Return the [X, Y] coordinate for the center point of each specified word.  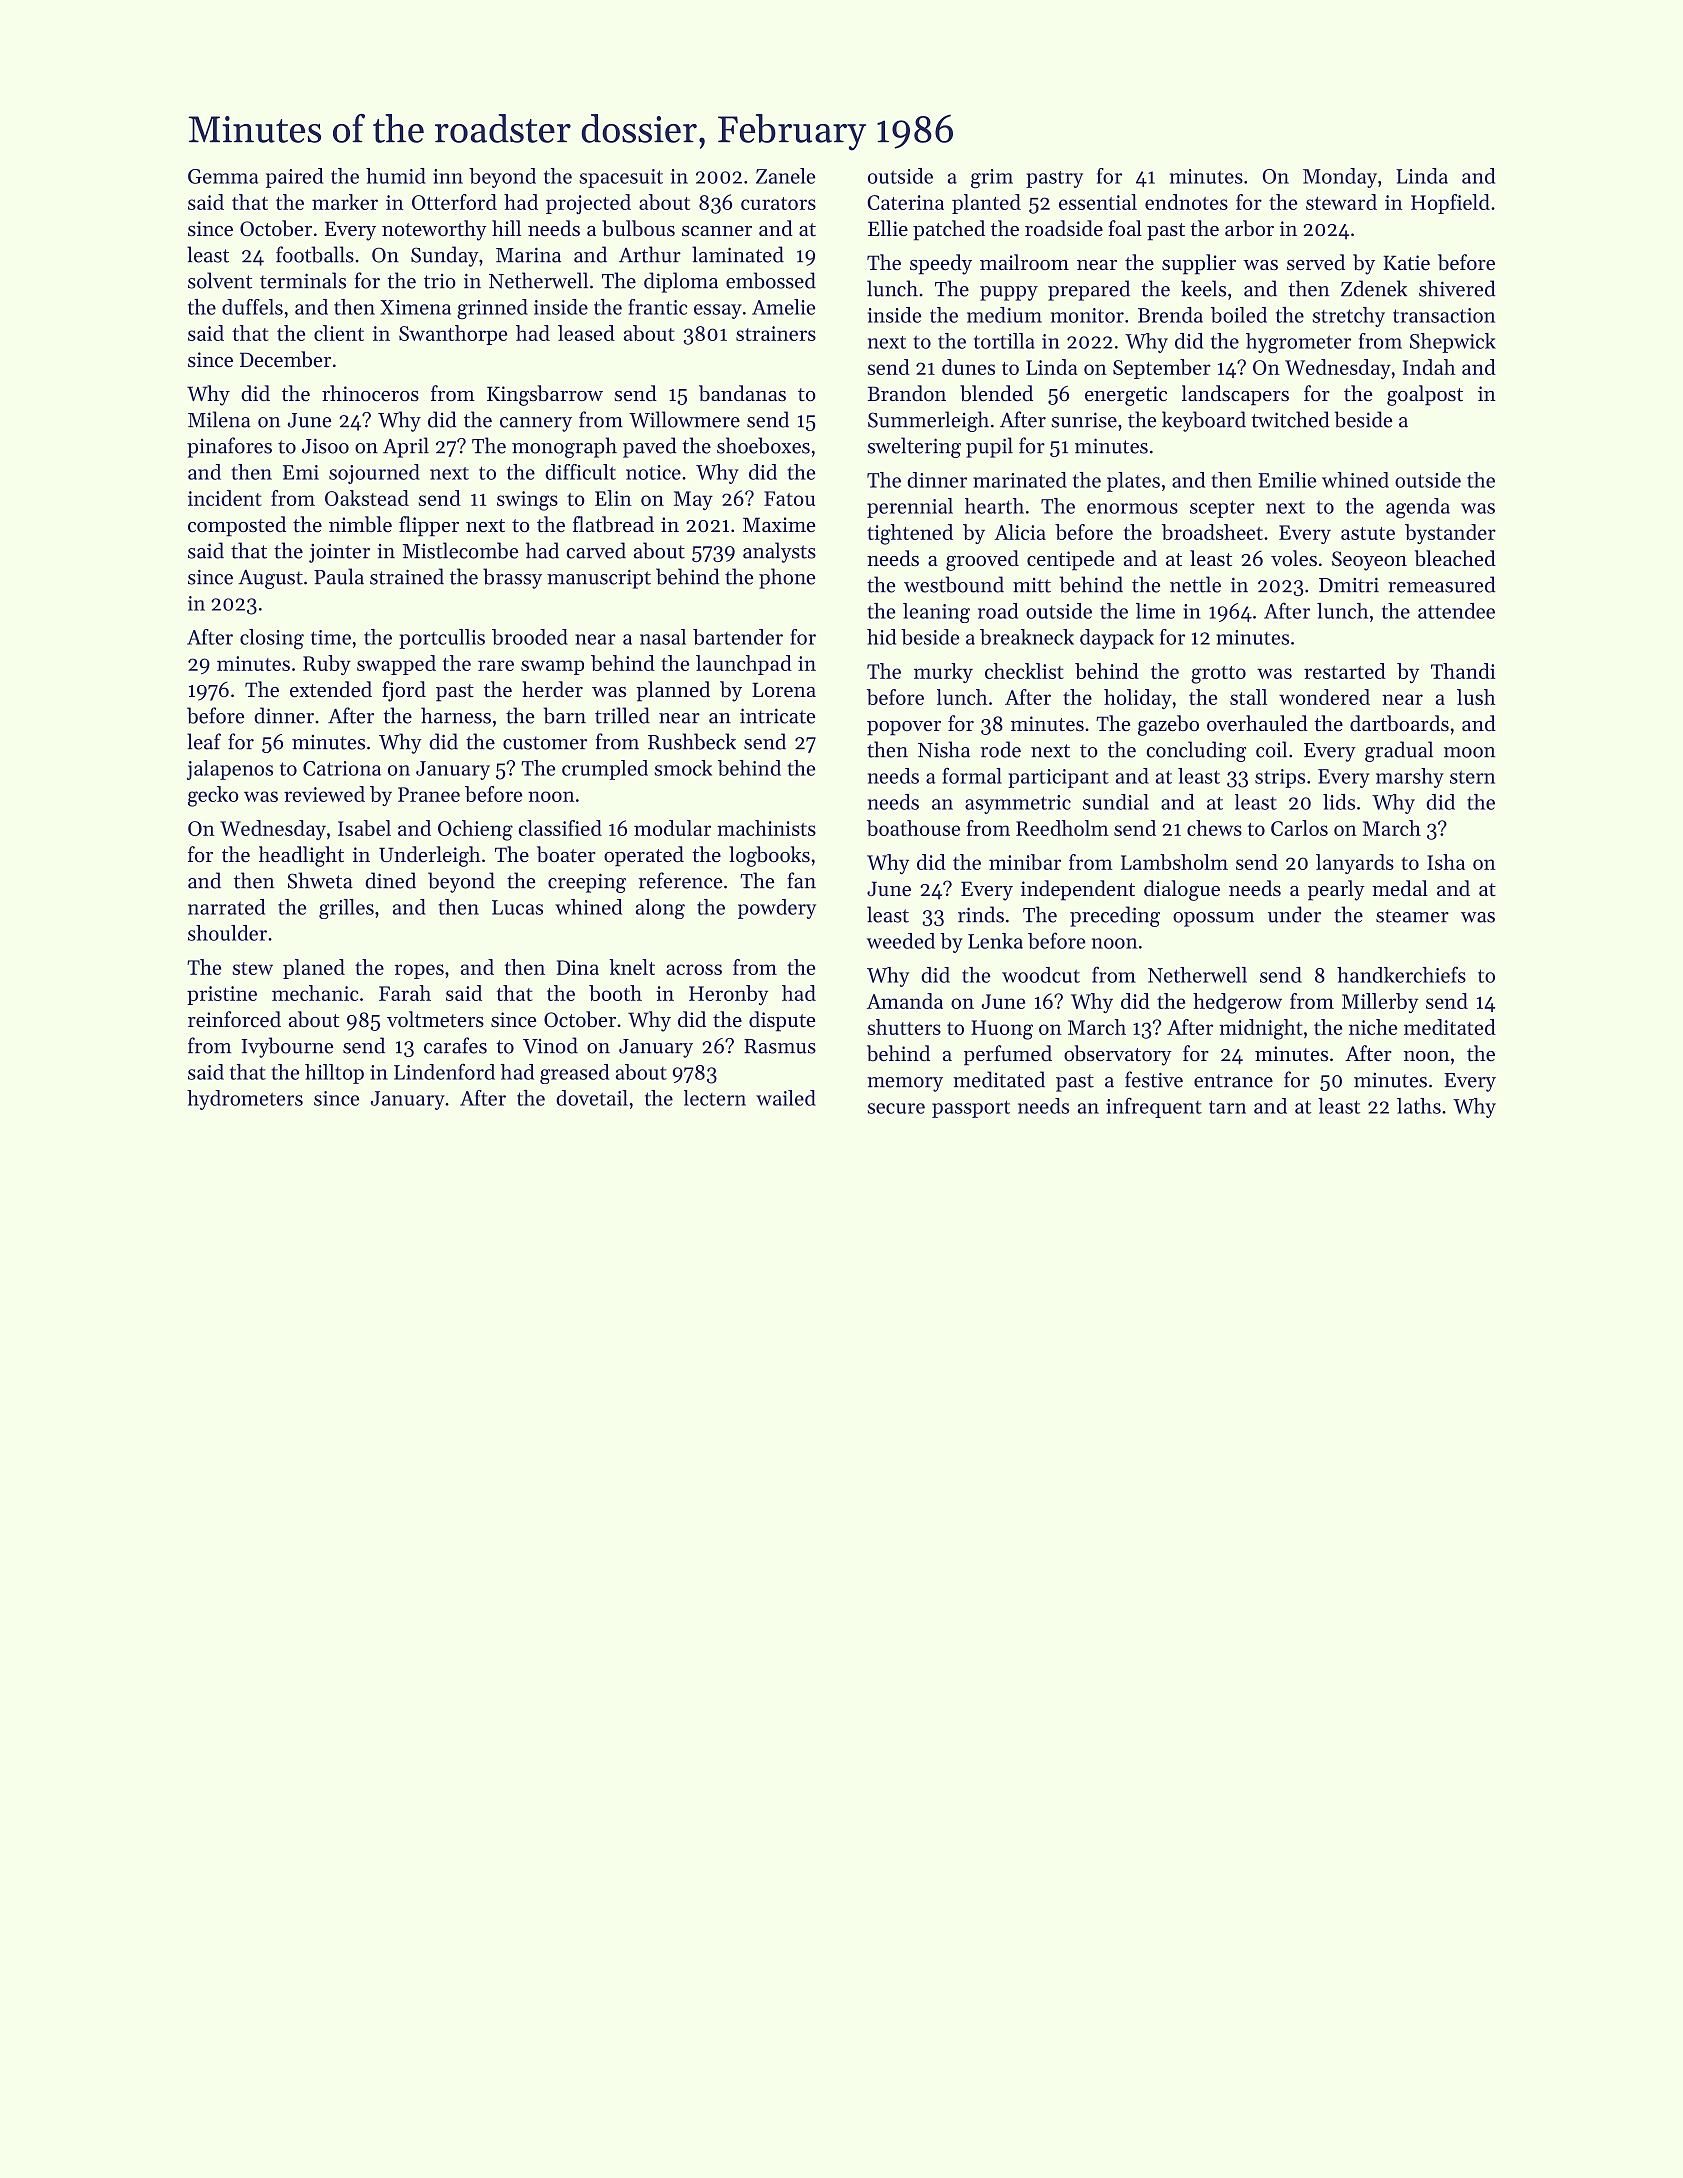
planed [314, 969]
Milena [219, 419]
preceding [1115, 916]
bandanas [742, 393]
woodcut [1041, 975]
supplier [1199, 264]
